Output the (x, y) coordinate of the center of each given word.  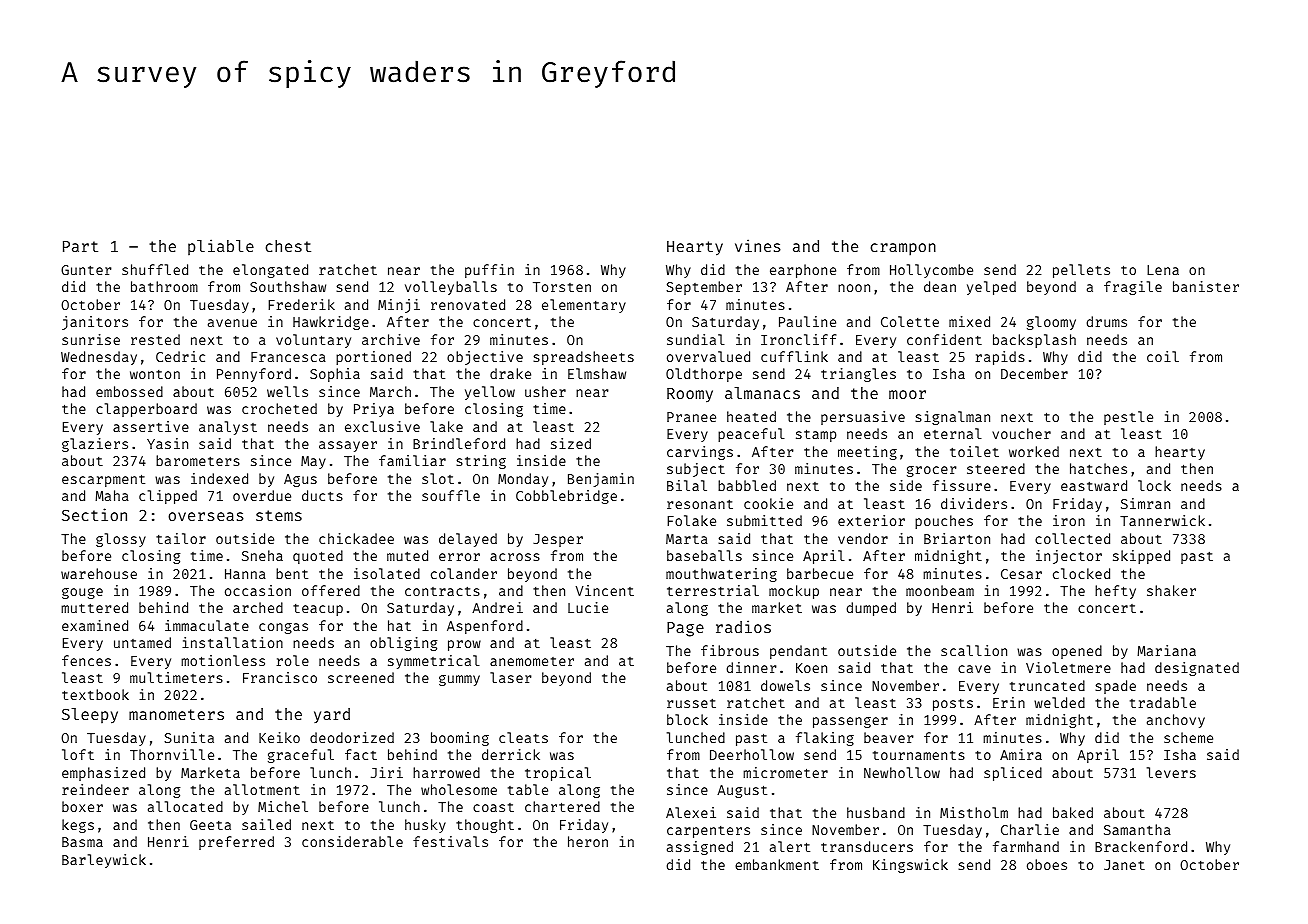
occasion (258, 590)
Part (80, 246)
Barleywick (104, 861)
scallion (974, 650)
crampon (903, 249)
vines (758, 245)
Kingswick (910, 866)
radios (743, 626)
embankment (777, 864)
